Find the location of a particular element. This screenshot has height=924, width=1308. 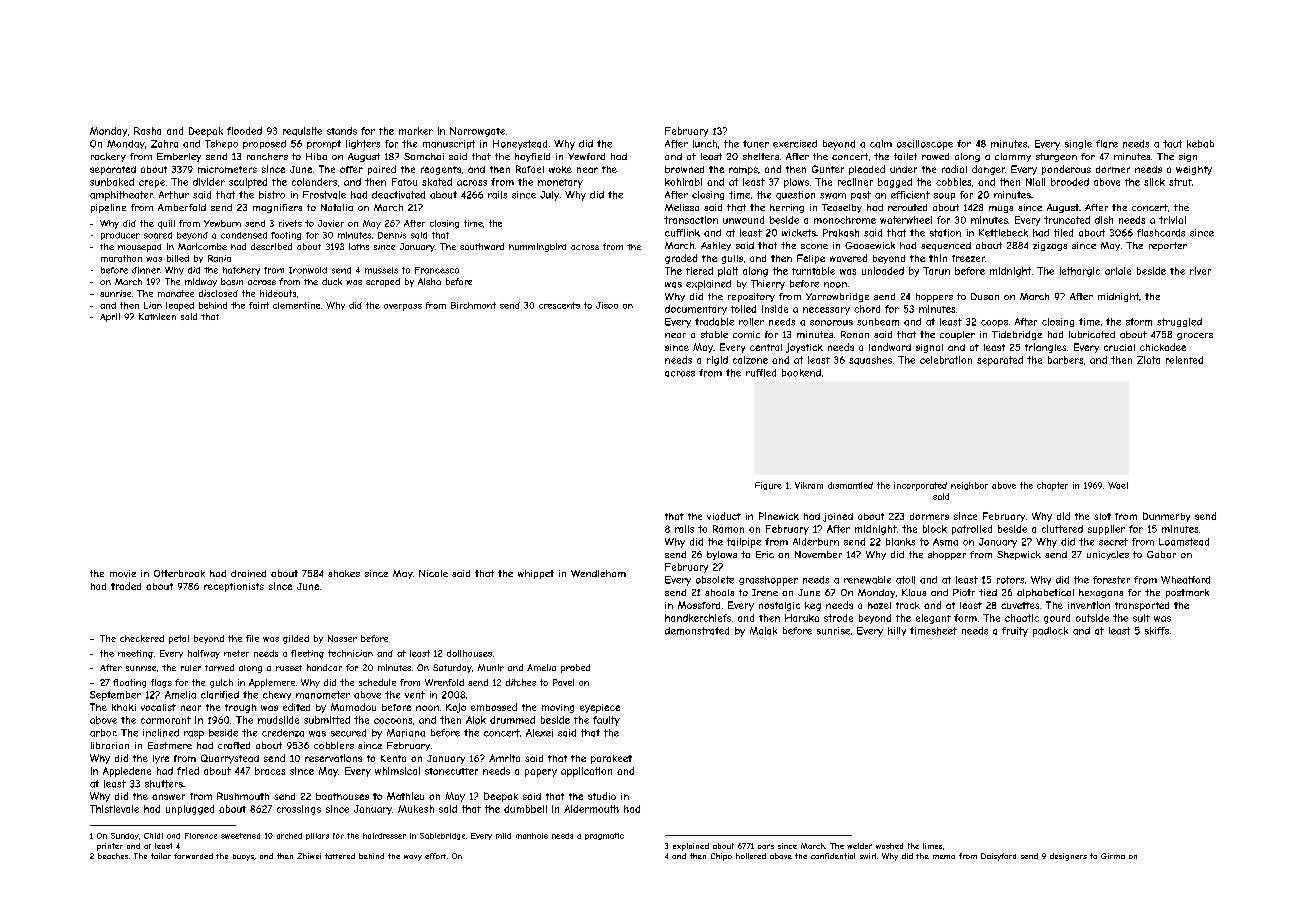

monetary is located at coordinates (560, 183).
